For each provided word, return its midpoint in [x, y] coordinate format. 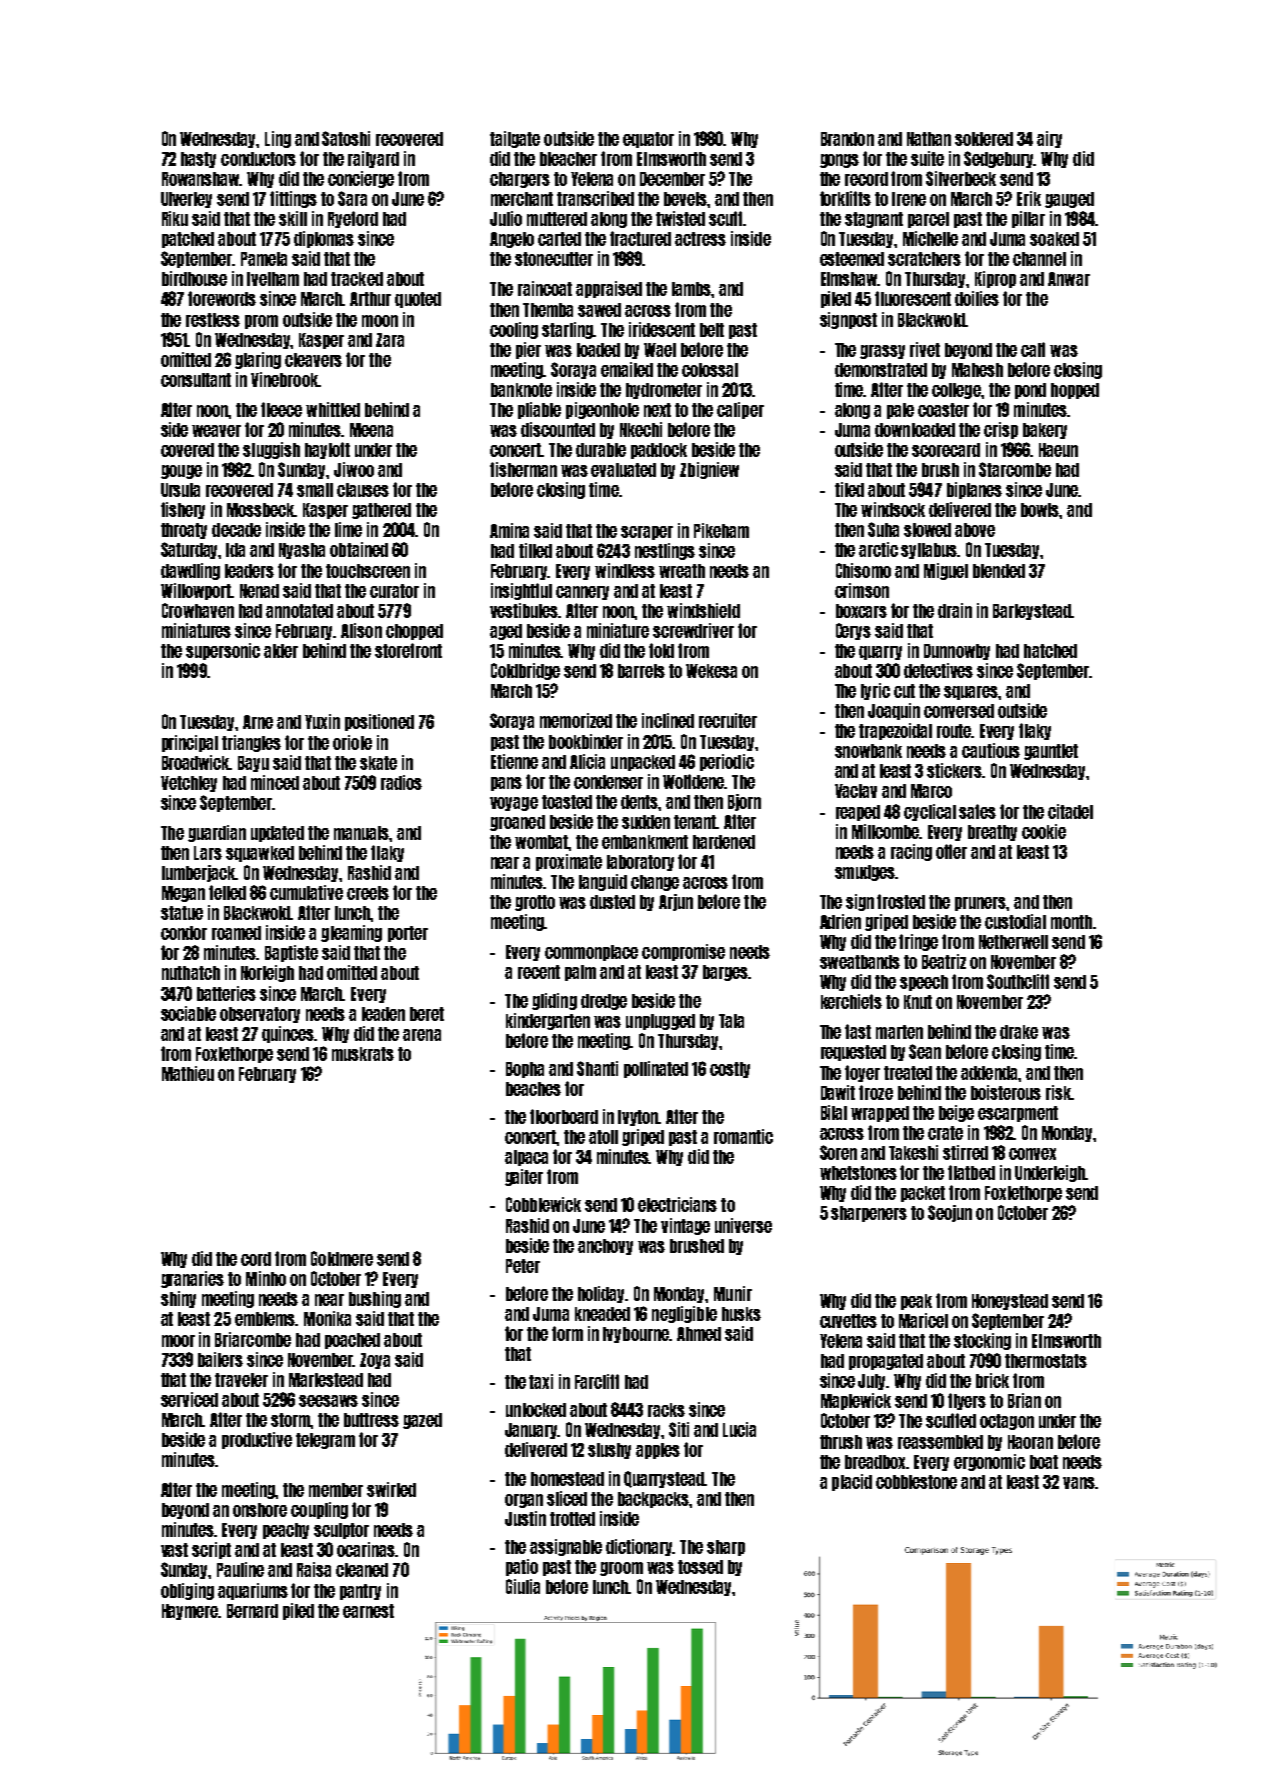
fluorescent [913, 298]
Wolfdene [694, 781]
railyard [373, 159]
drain [955, 610]
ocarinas [366, 1549]
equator [648, 140]
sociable [188, 1013]
